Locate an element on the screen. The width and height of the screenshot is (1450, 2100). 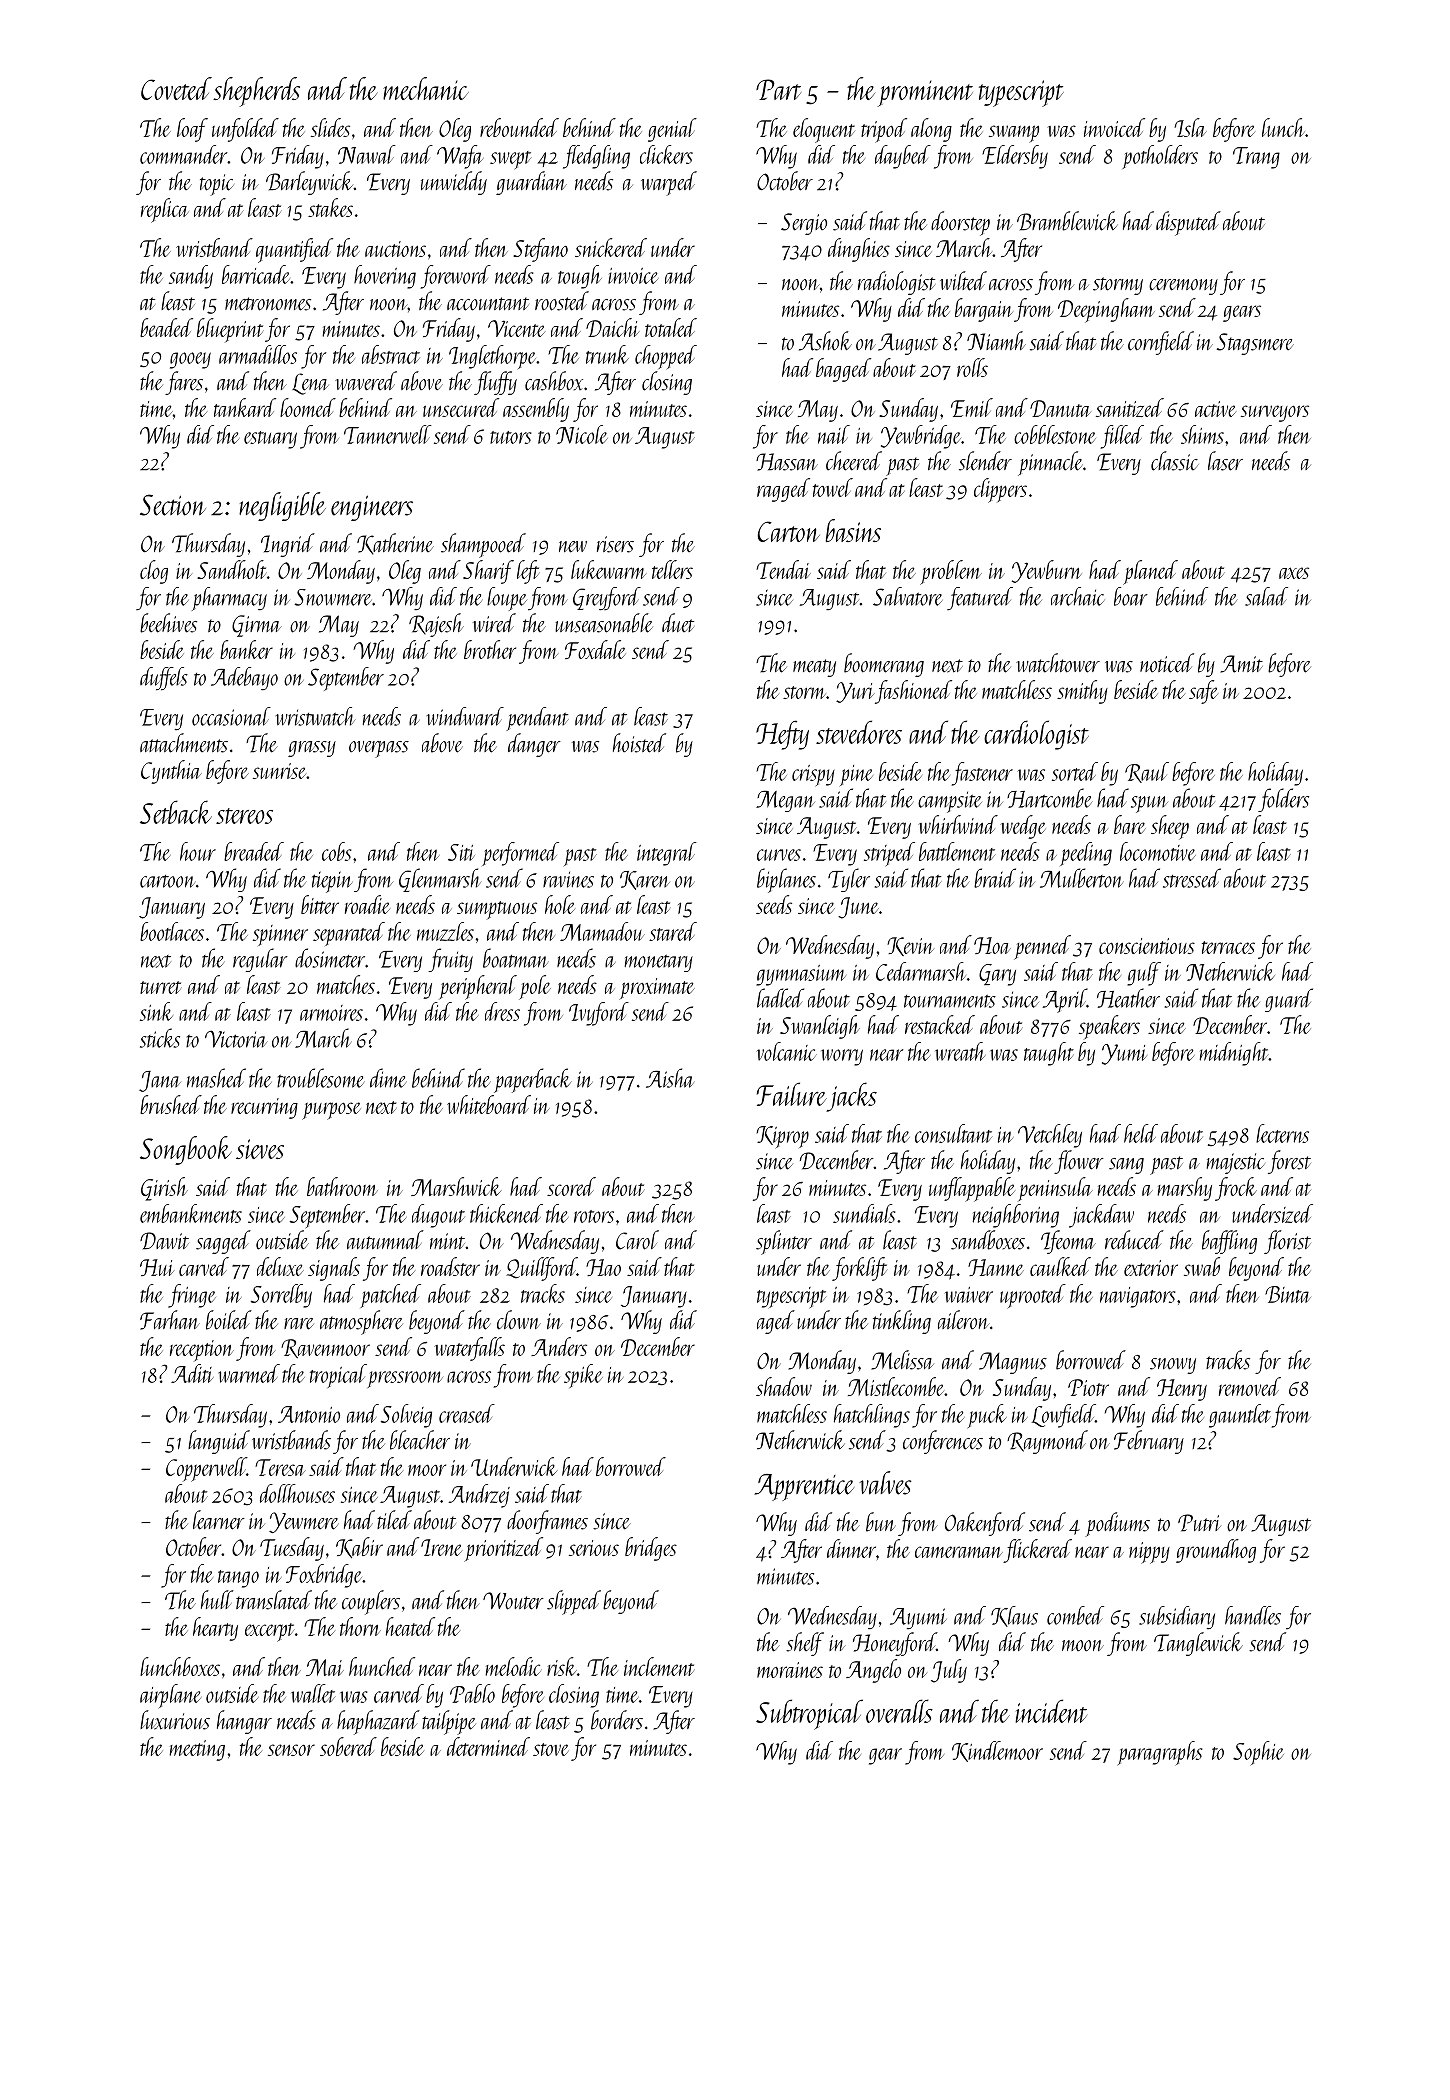
Kevin is located at coordinates (910, 946).
